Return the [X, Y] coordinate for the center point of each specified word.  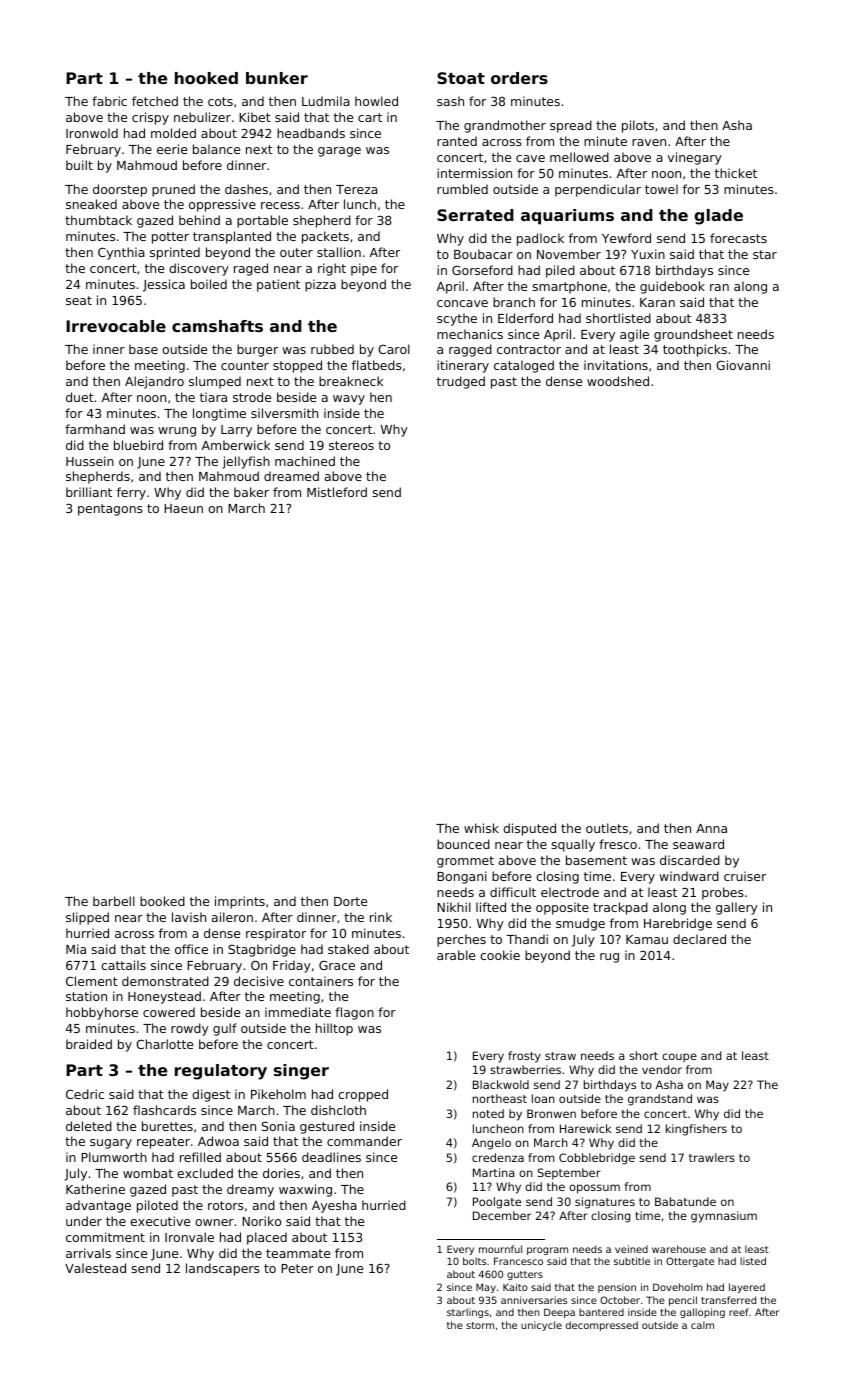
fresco [618, 844]
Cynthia [121, 253]
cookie [500, 955]
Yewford [626, 238]
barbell [114, 901]
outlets [607, 828]
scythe [457, 319]
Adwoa [218, 1141]
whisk [481, 828]
